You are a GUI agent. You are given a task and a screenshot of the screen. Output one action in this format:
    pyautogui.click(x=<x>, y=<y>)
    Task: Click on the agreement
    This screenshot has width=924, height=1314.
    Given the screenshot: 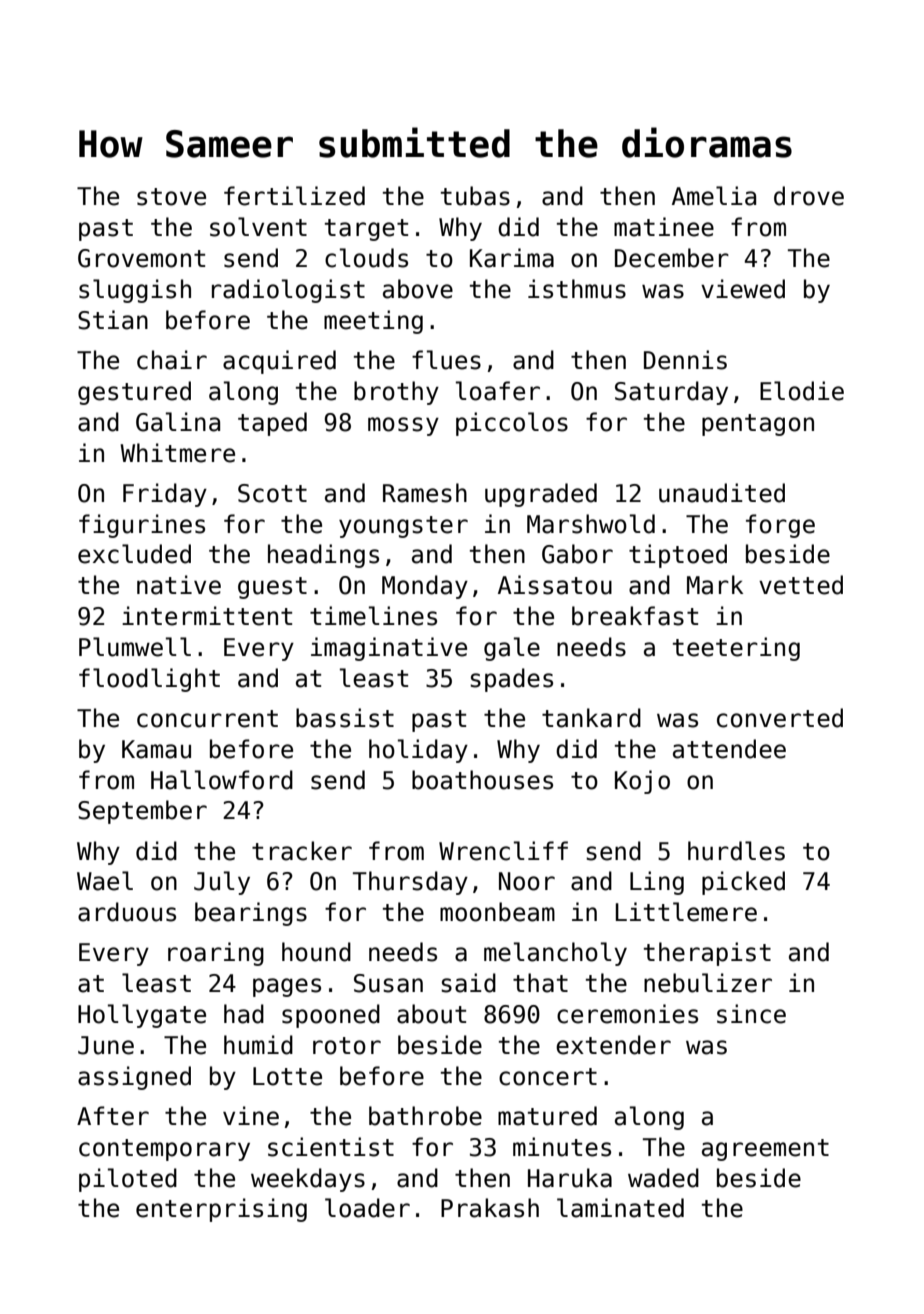 What is the action you would take?
    pyautogui.click(x=765, y=1150)
